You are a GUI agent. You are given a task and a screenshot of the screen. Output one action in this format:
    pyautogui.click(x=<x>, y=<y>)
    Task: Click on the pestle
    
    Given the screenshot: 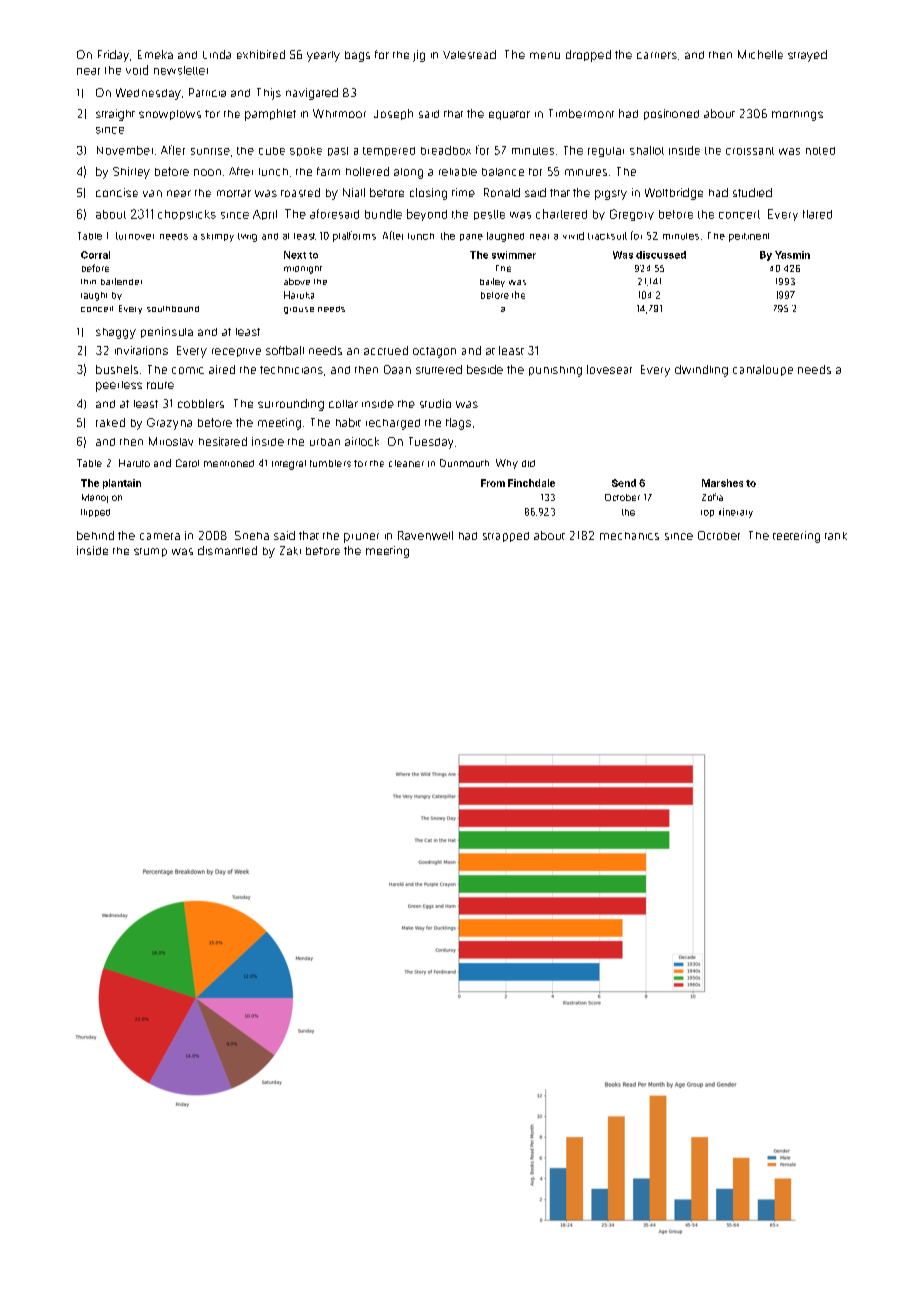 What is the action you would take?
    pyautogui.click(x=489, y=215)
